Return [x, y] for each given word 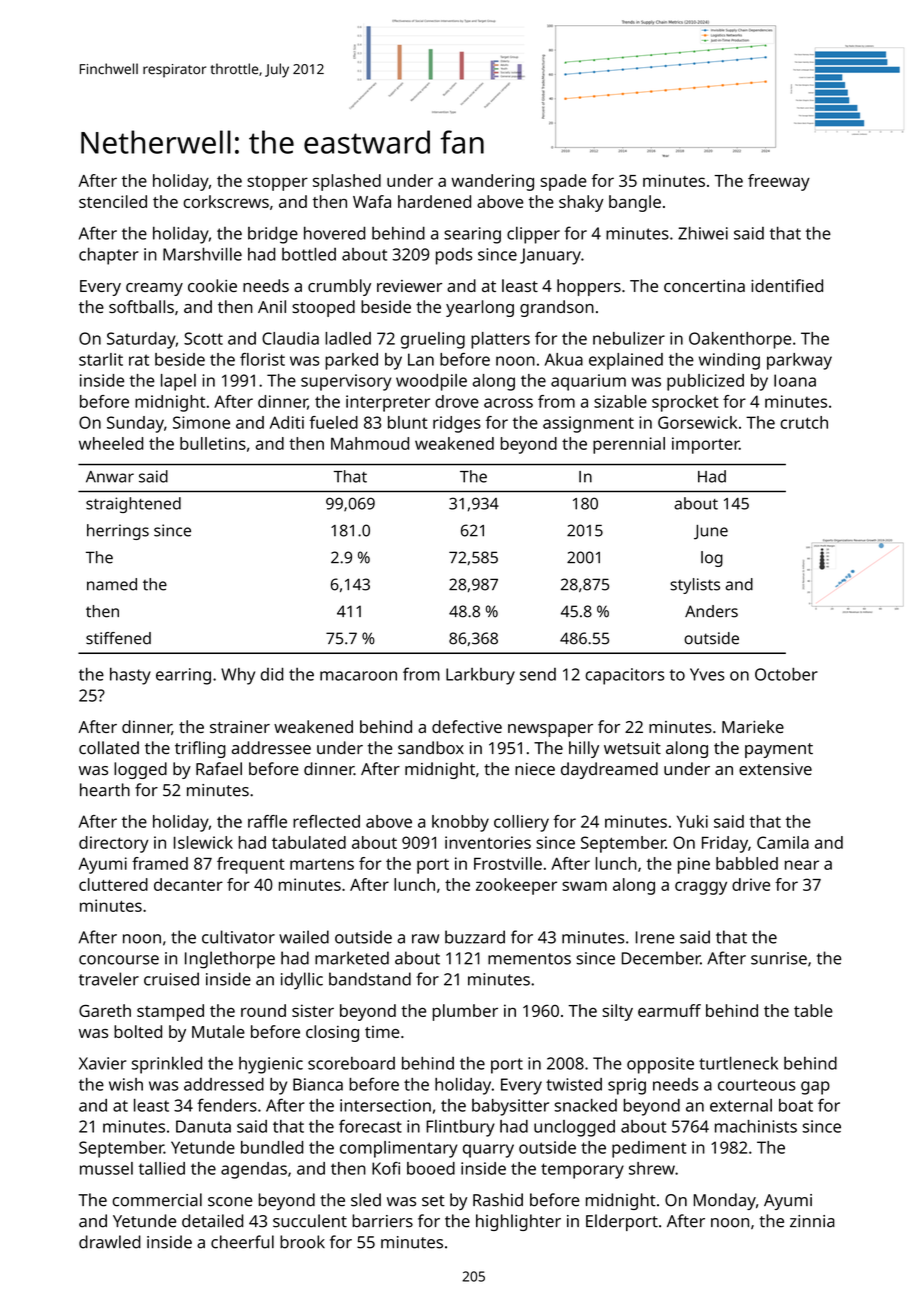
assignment [588, 424]
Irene [655, 937]
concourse [119, 960]
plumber [465, 1012]
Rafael [219, 768]
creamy [154, 289]
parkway [799, 361]
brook [302, 1242]
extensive [775, 769]
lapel [178, 382]
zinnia [812, 1221]
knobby [460, 823]
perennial [629, 445]
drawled [110, 1242]
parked [351, 361]
